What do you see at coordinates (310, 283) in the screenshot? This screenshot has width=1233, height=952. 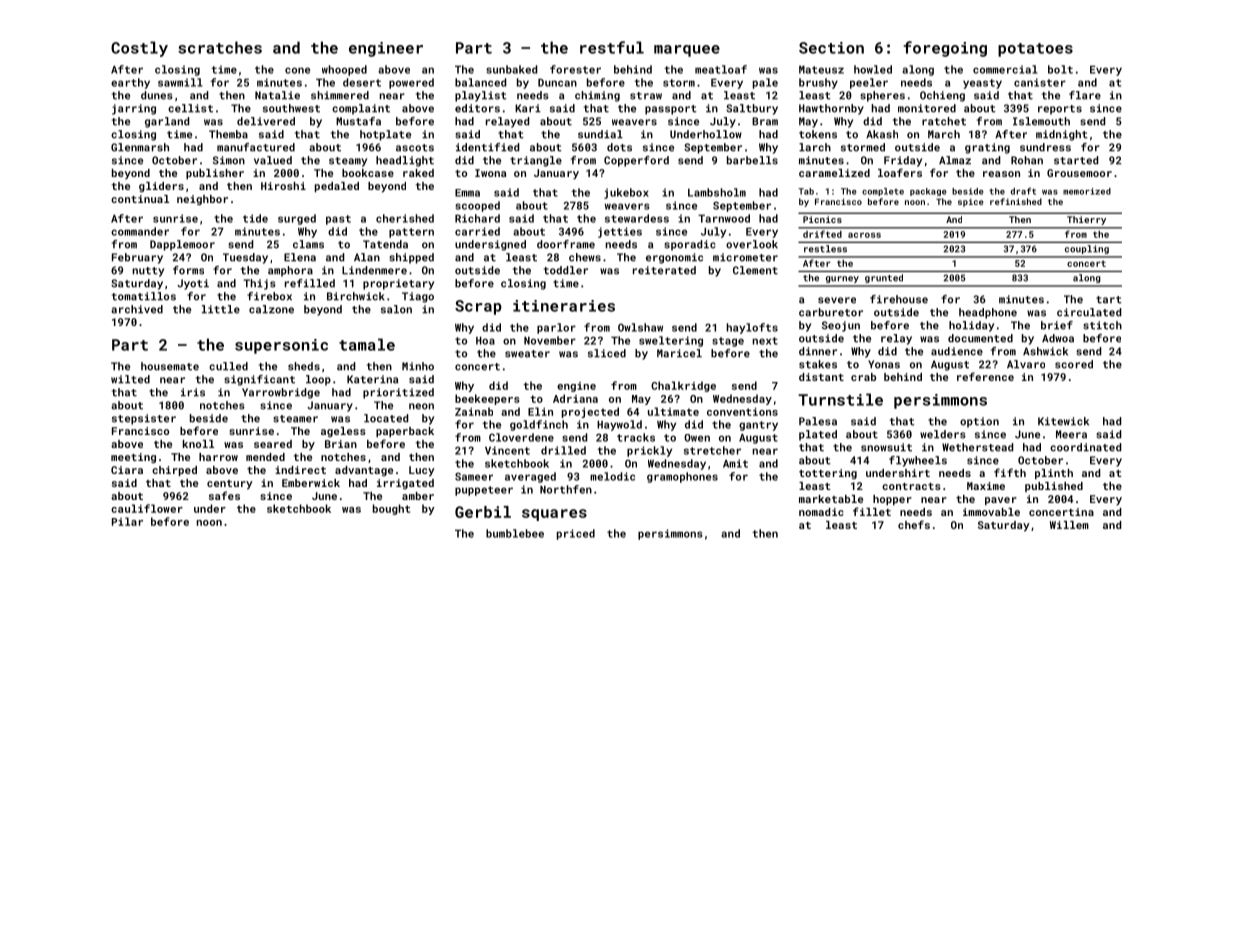 I see `refilled` at bounding box center [310, 283].
